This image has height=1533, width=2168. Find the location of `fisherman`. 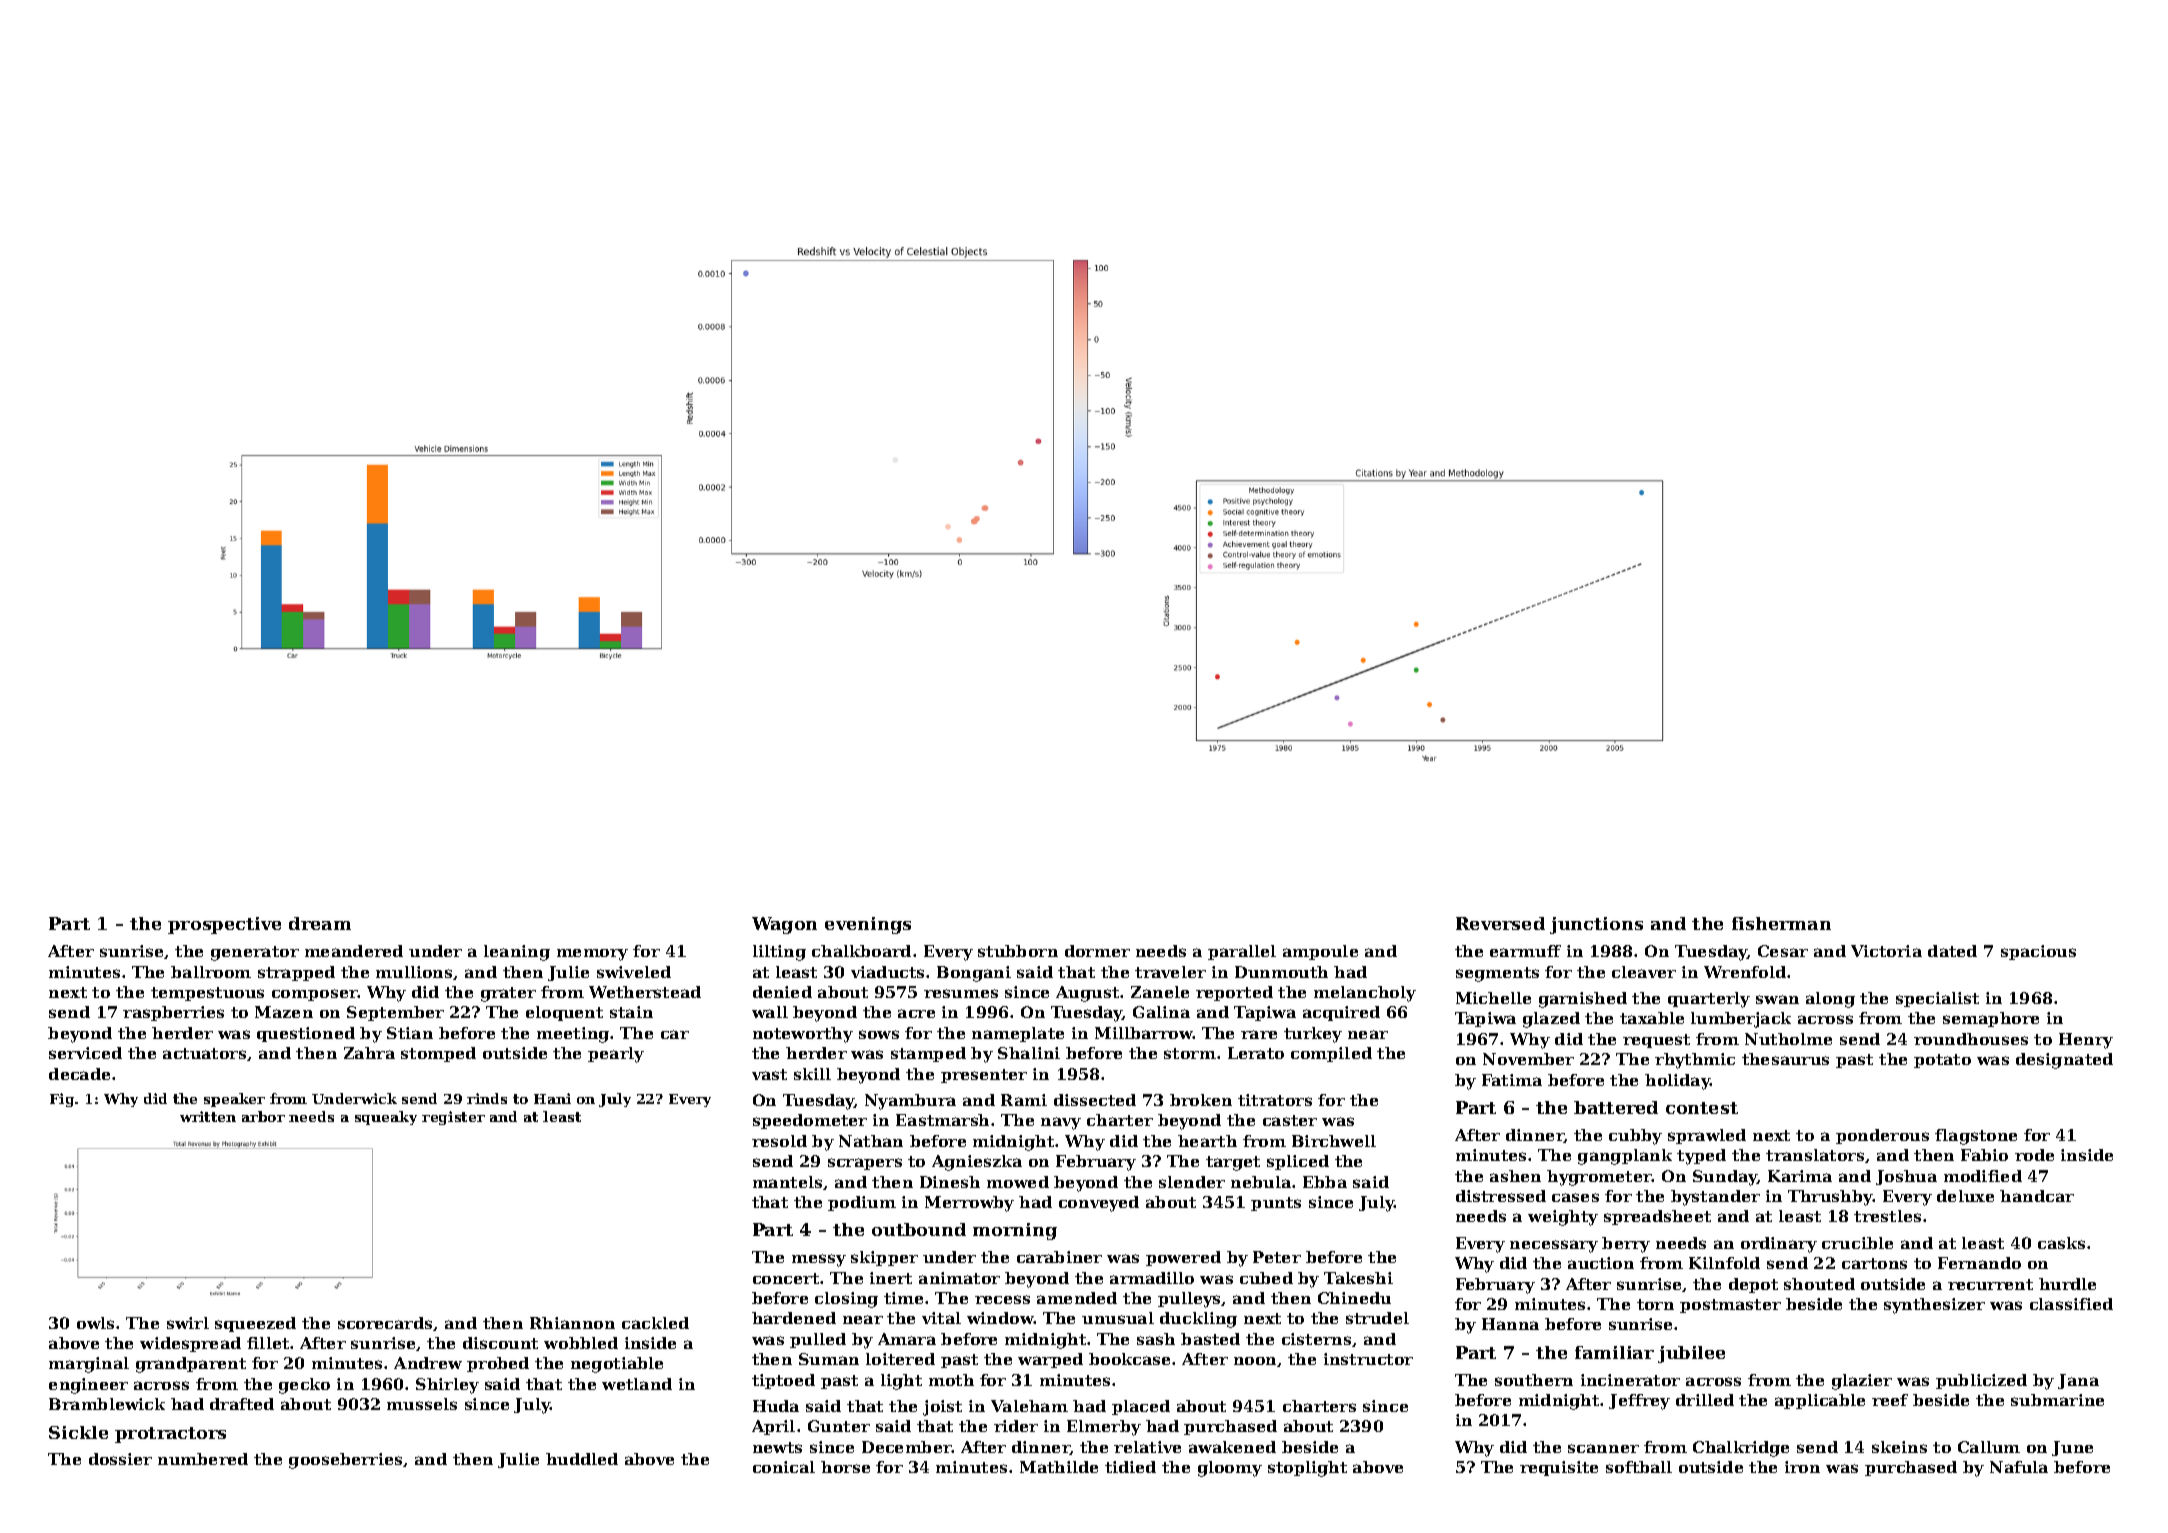

fisherman is located at coordinates (1781, 923).
